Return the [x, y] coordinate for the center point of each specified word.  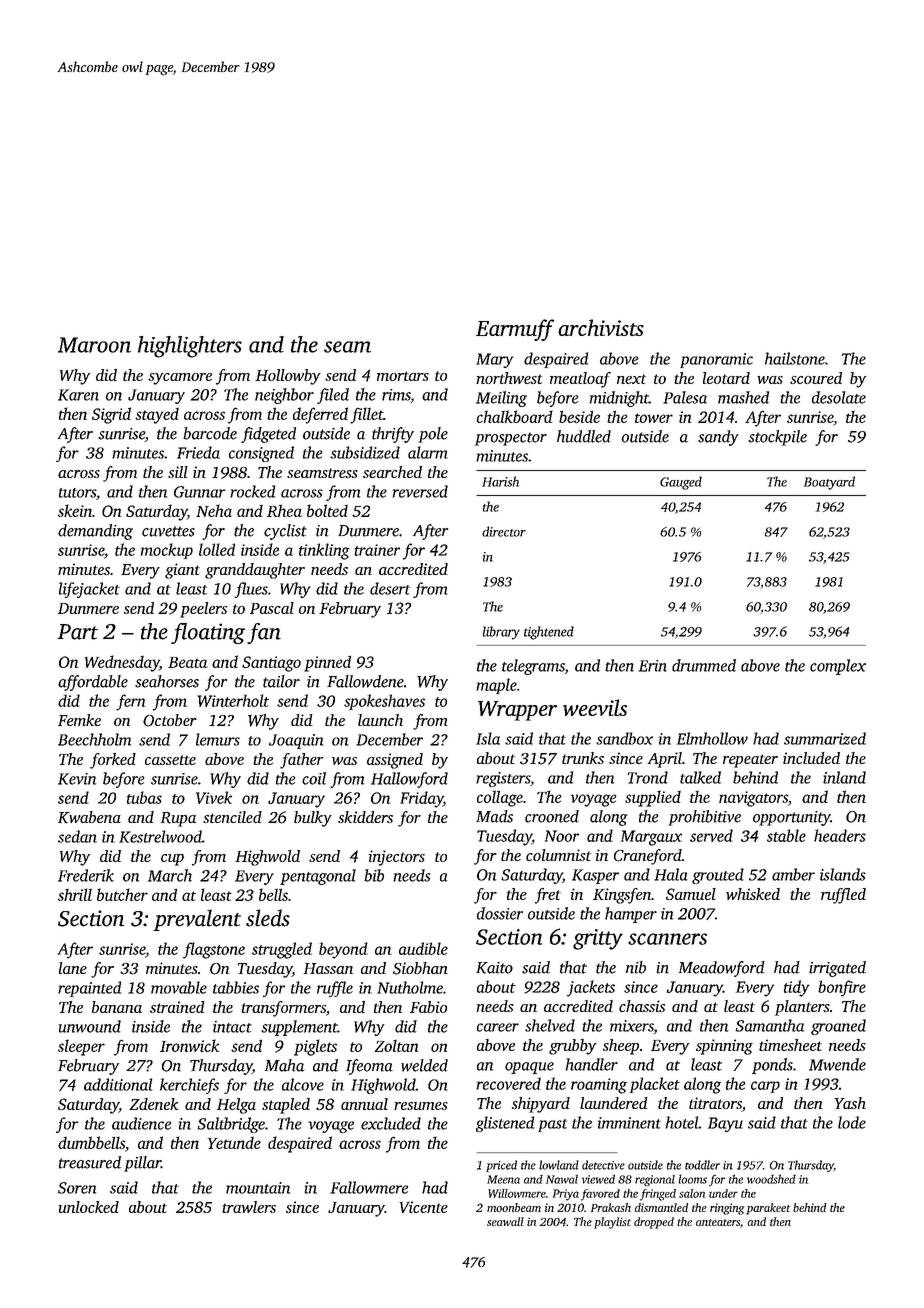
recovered [508, 1083]
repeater [750, 761]
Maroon [94, 345]
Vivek [214, 797]
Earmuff [515, 330]
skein [75, 510]
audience [141, 1123]
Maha [285, 1065]
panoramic [716, 360]
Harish [500, 481]
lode [852, 1122]
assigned [395, 761]
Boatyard [829, 483]
